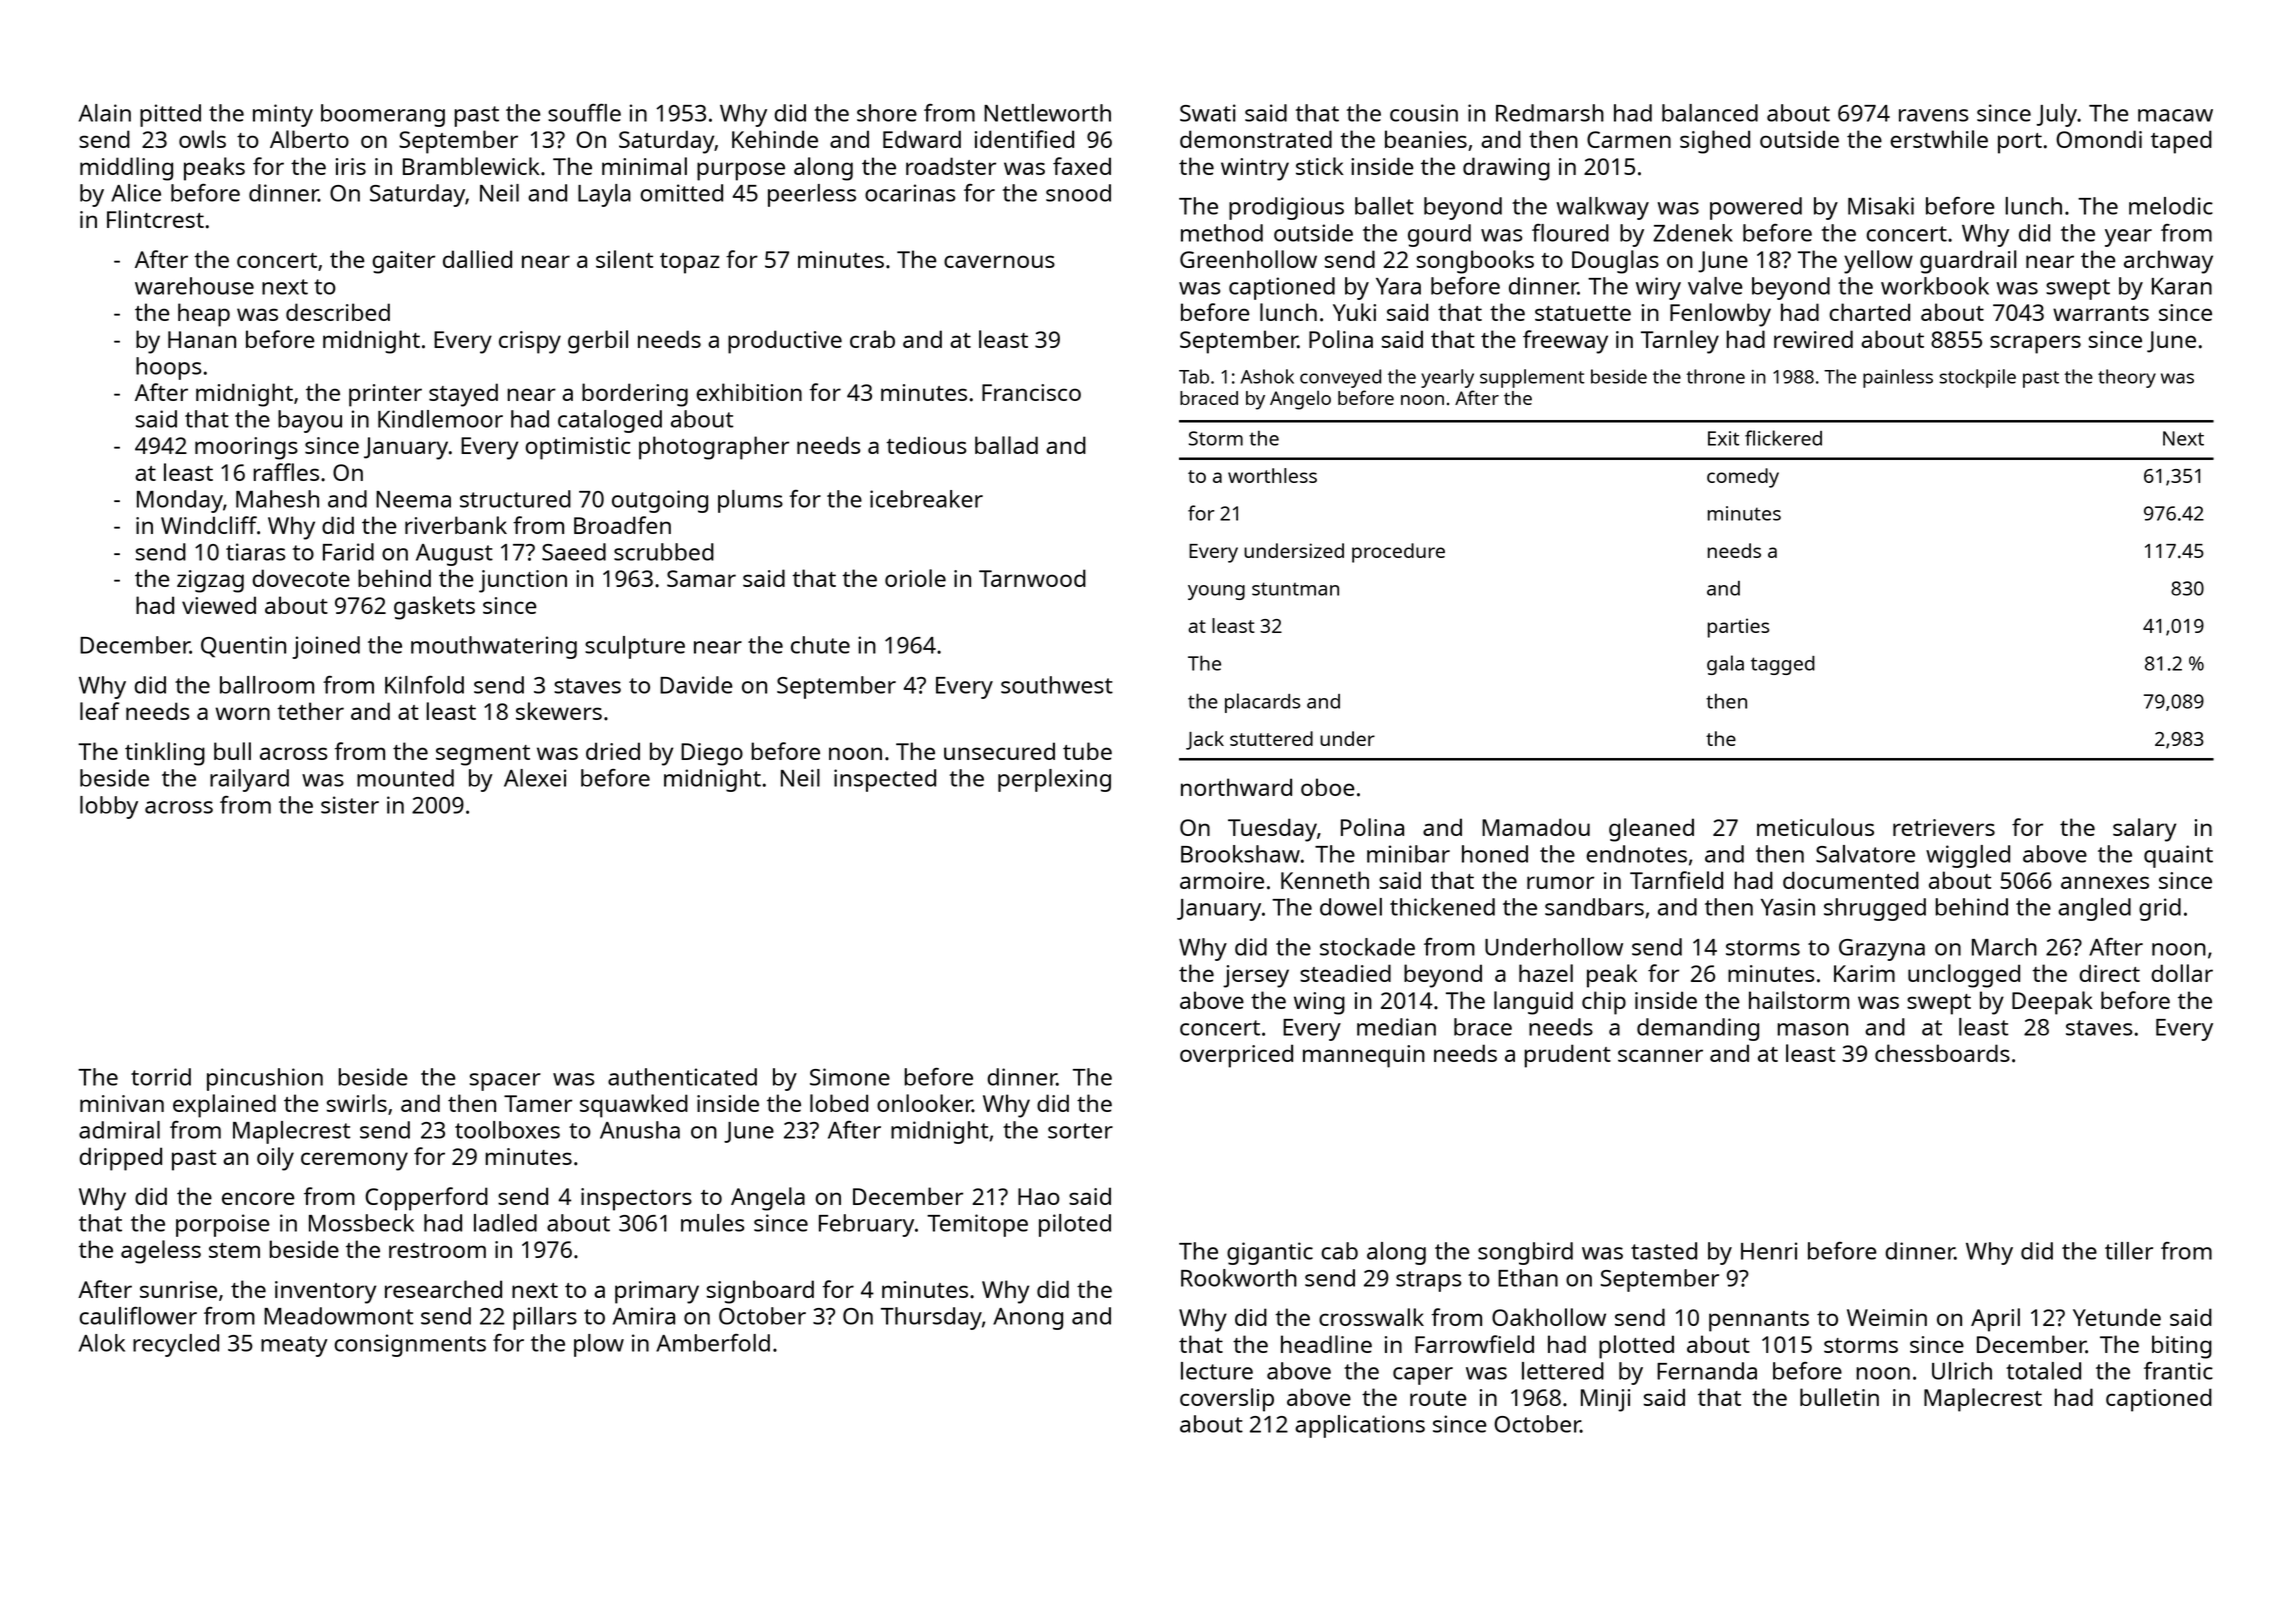  I want to click on taped, so click(2181, 142).
